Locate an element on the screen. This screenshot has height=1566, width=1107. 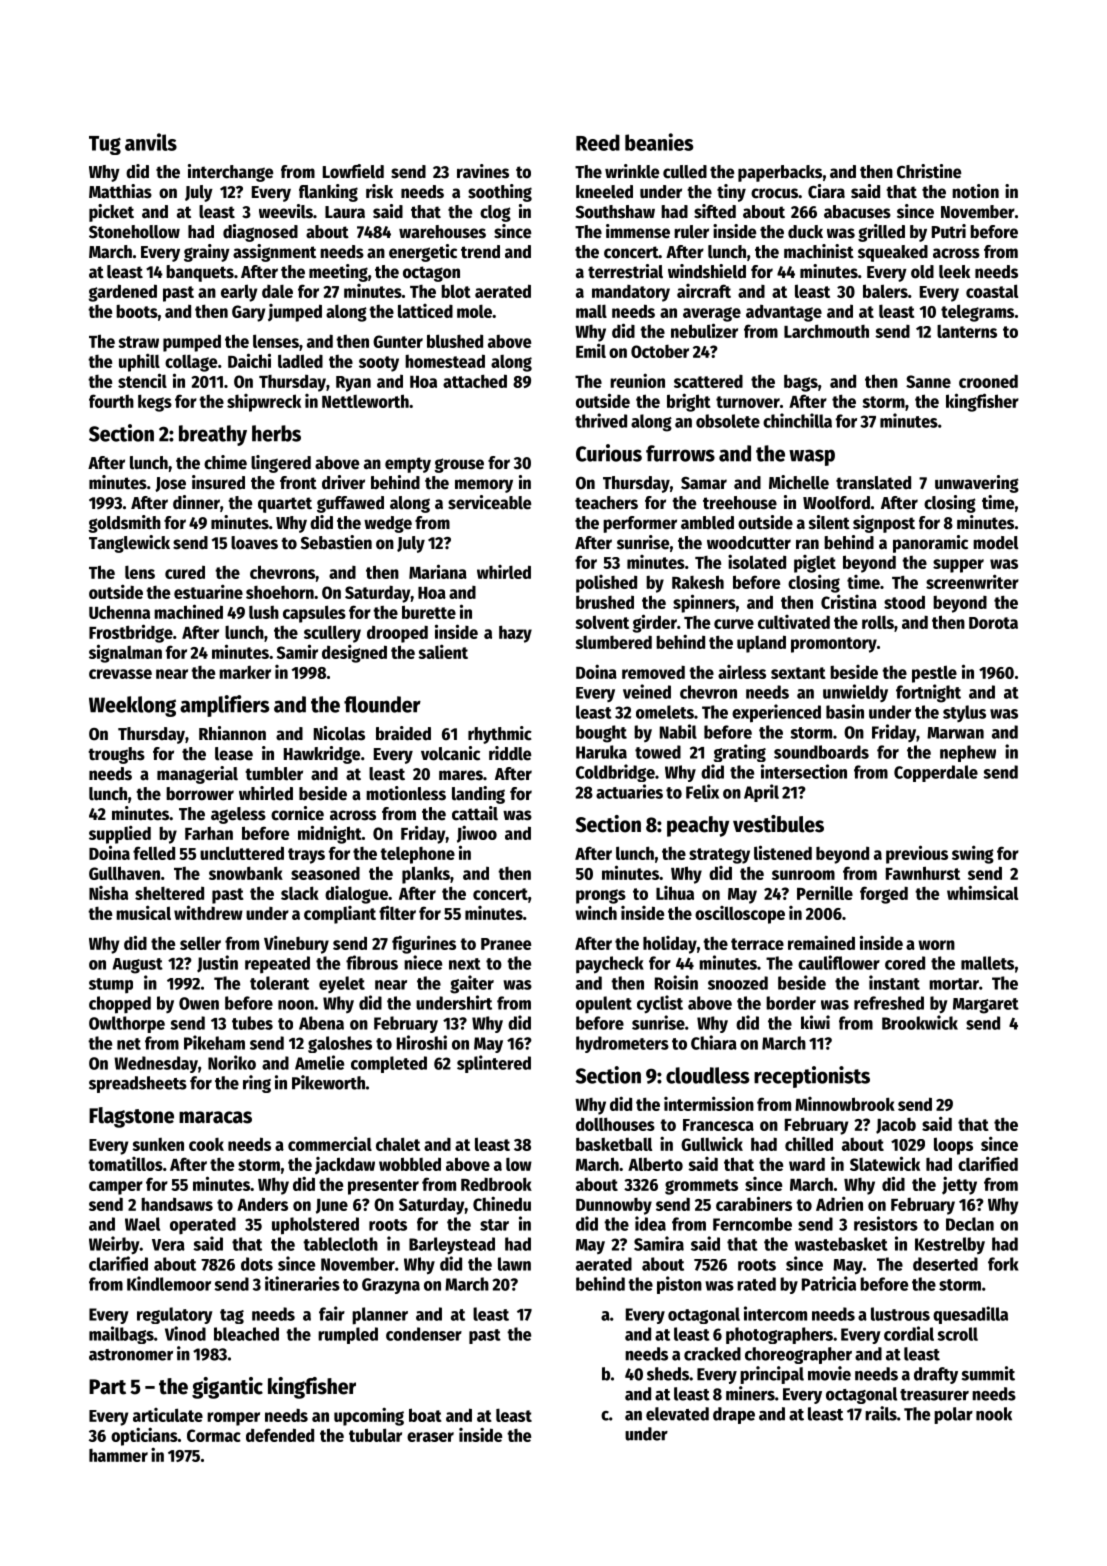
paycheck is located at coordinates (610, 965).
